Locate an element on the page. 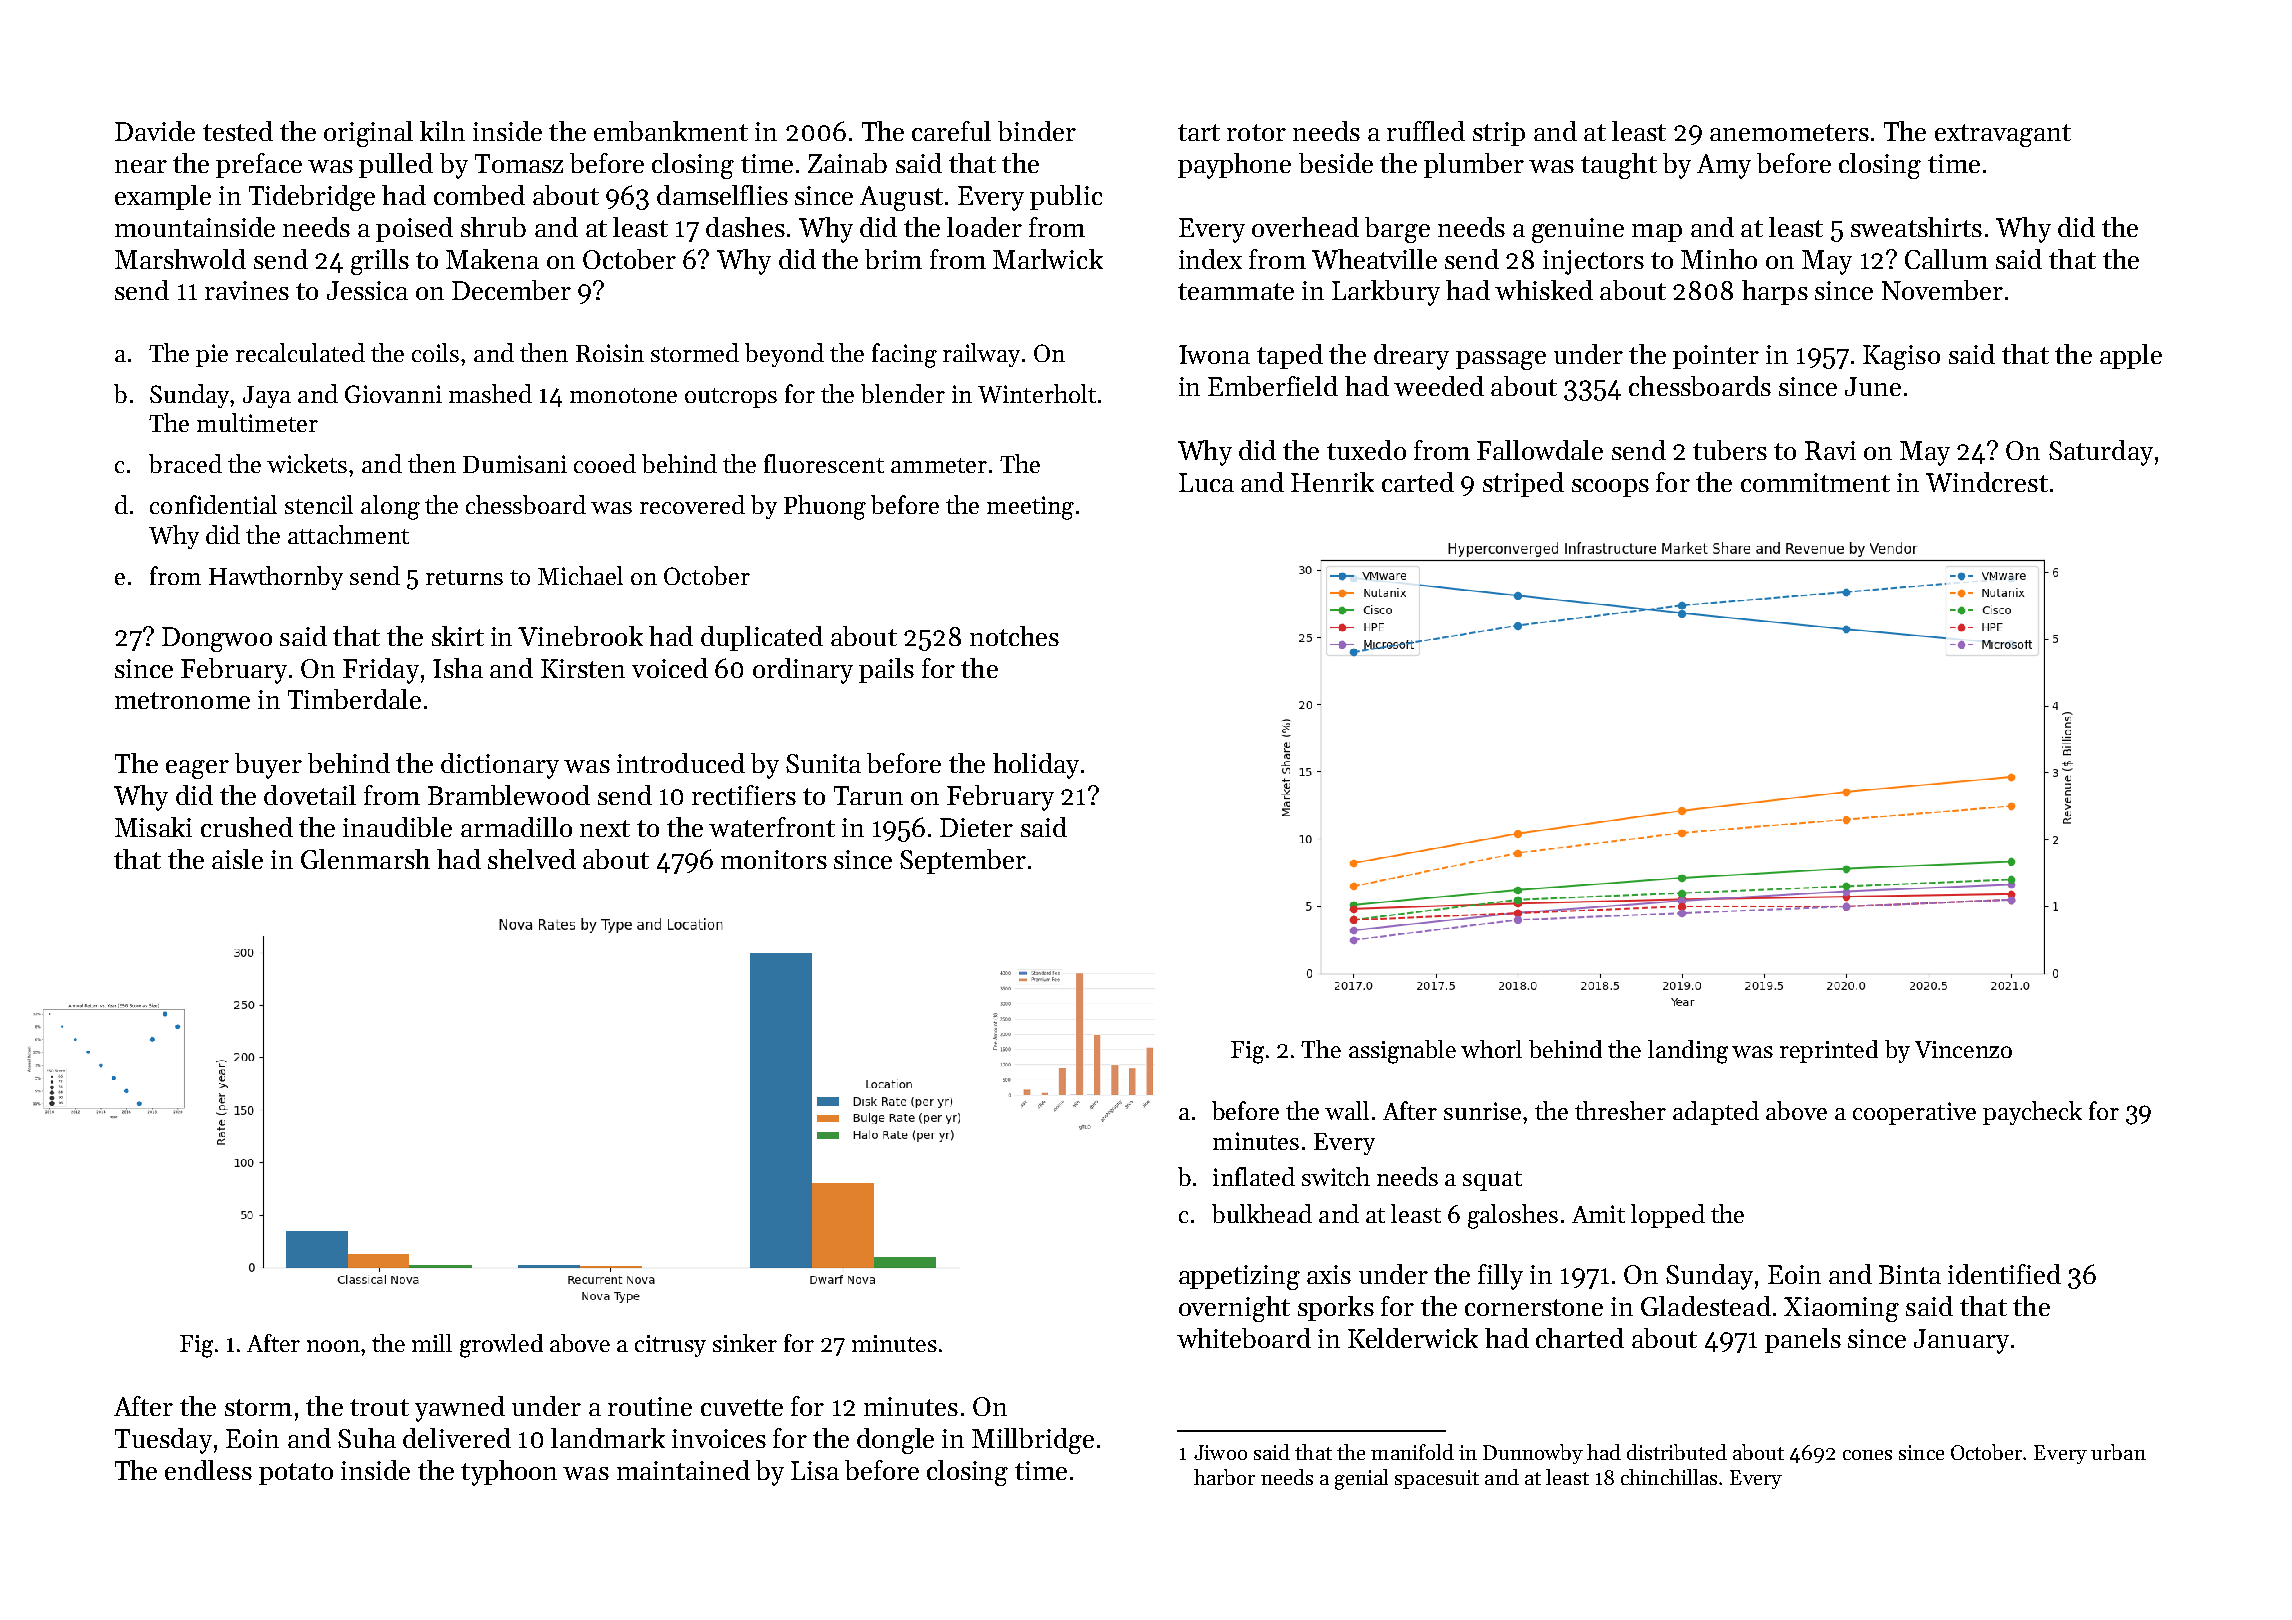 This page has width=2292, height=1620. carted is located at coordinates (1418, 482).
